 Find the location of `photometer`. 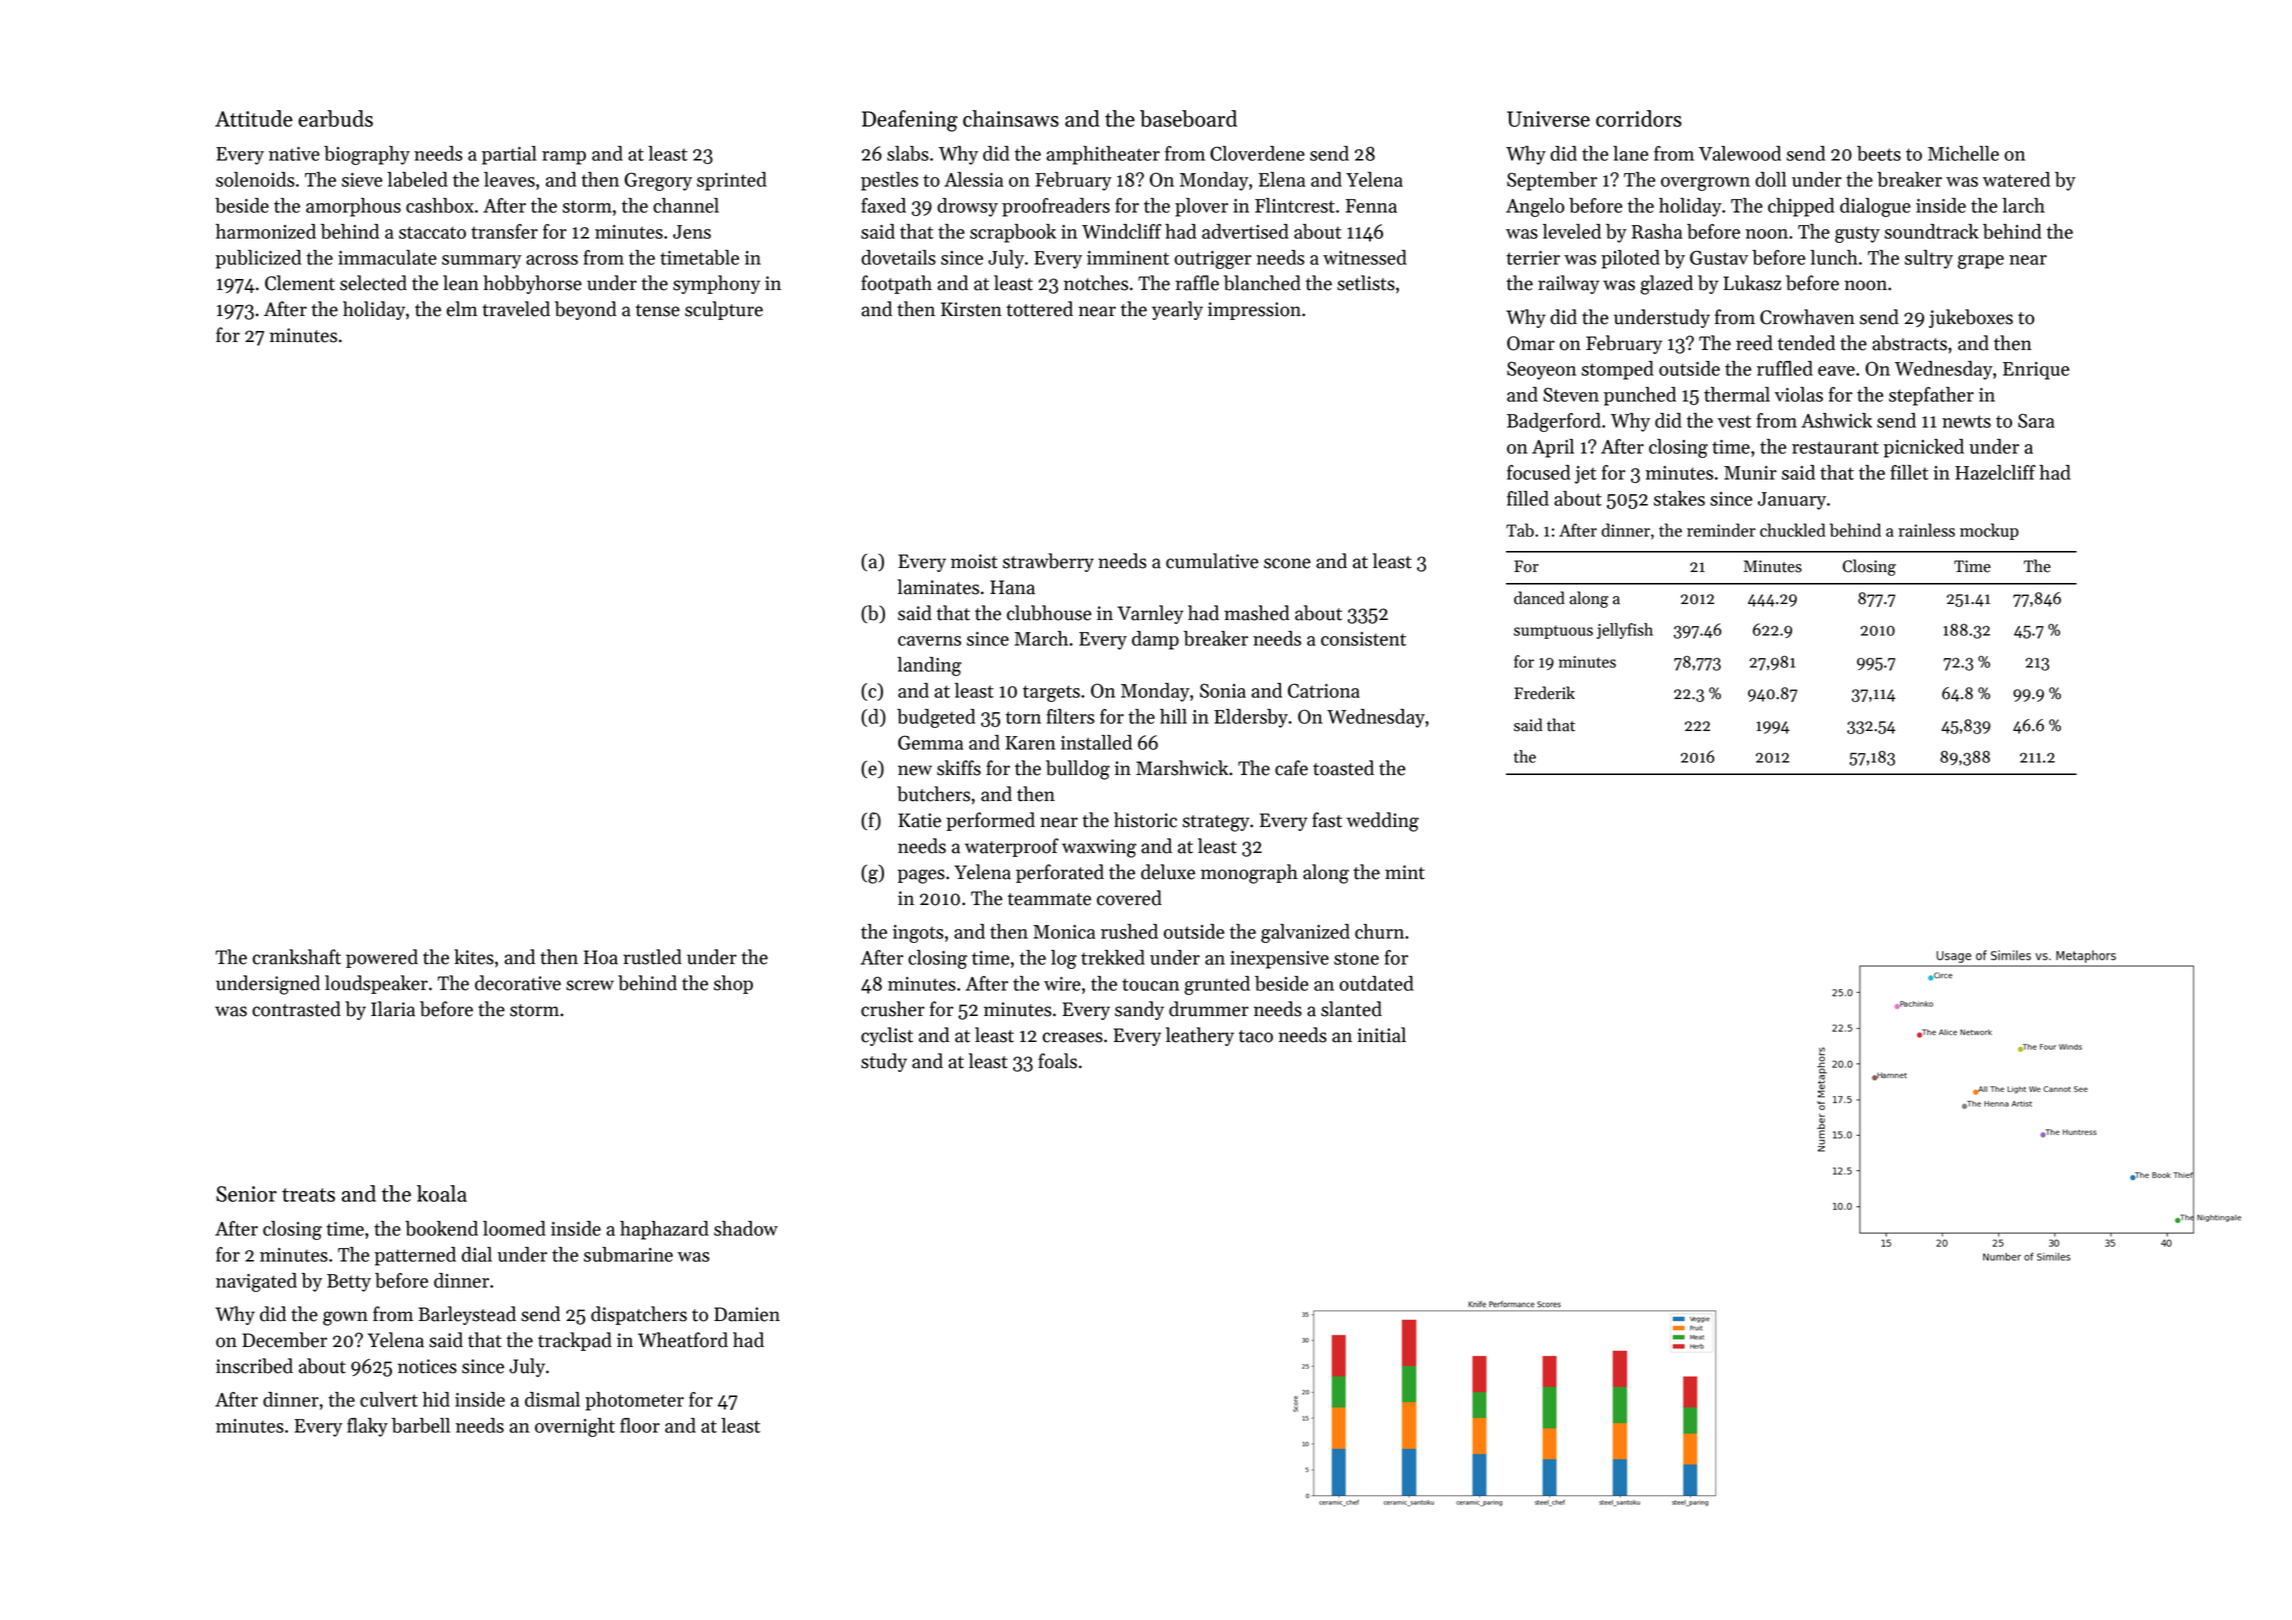

photometer is located at coordinates (634, 1401).
